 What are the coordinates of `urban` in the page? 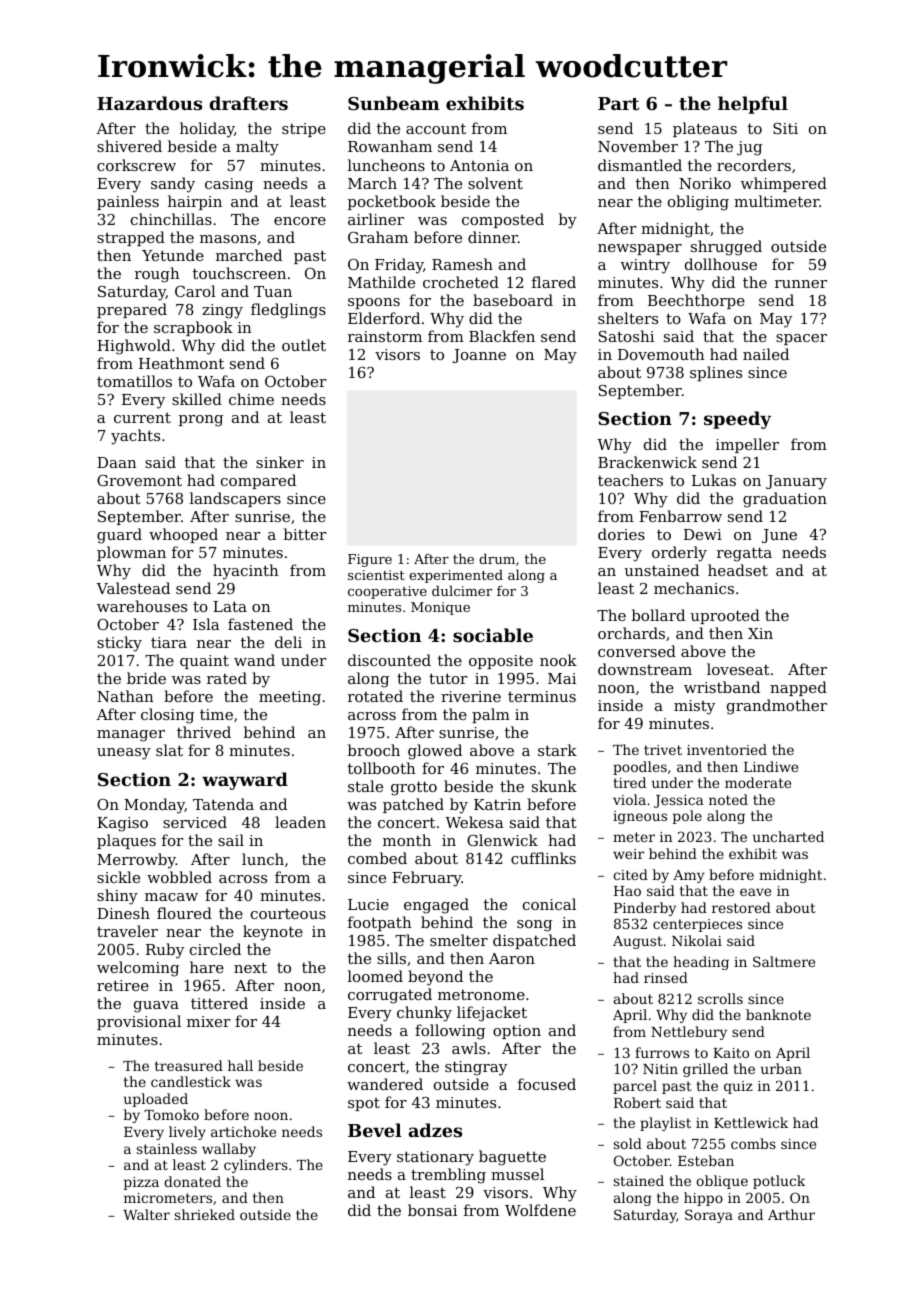 It's located at (781, 1068).
